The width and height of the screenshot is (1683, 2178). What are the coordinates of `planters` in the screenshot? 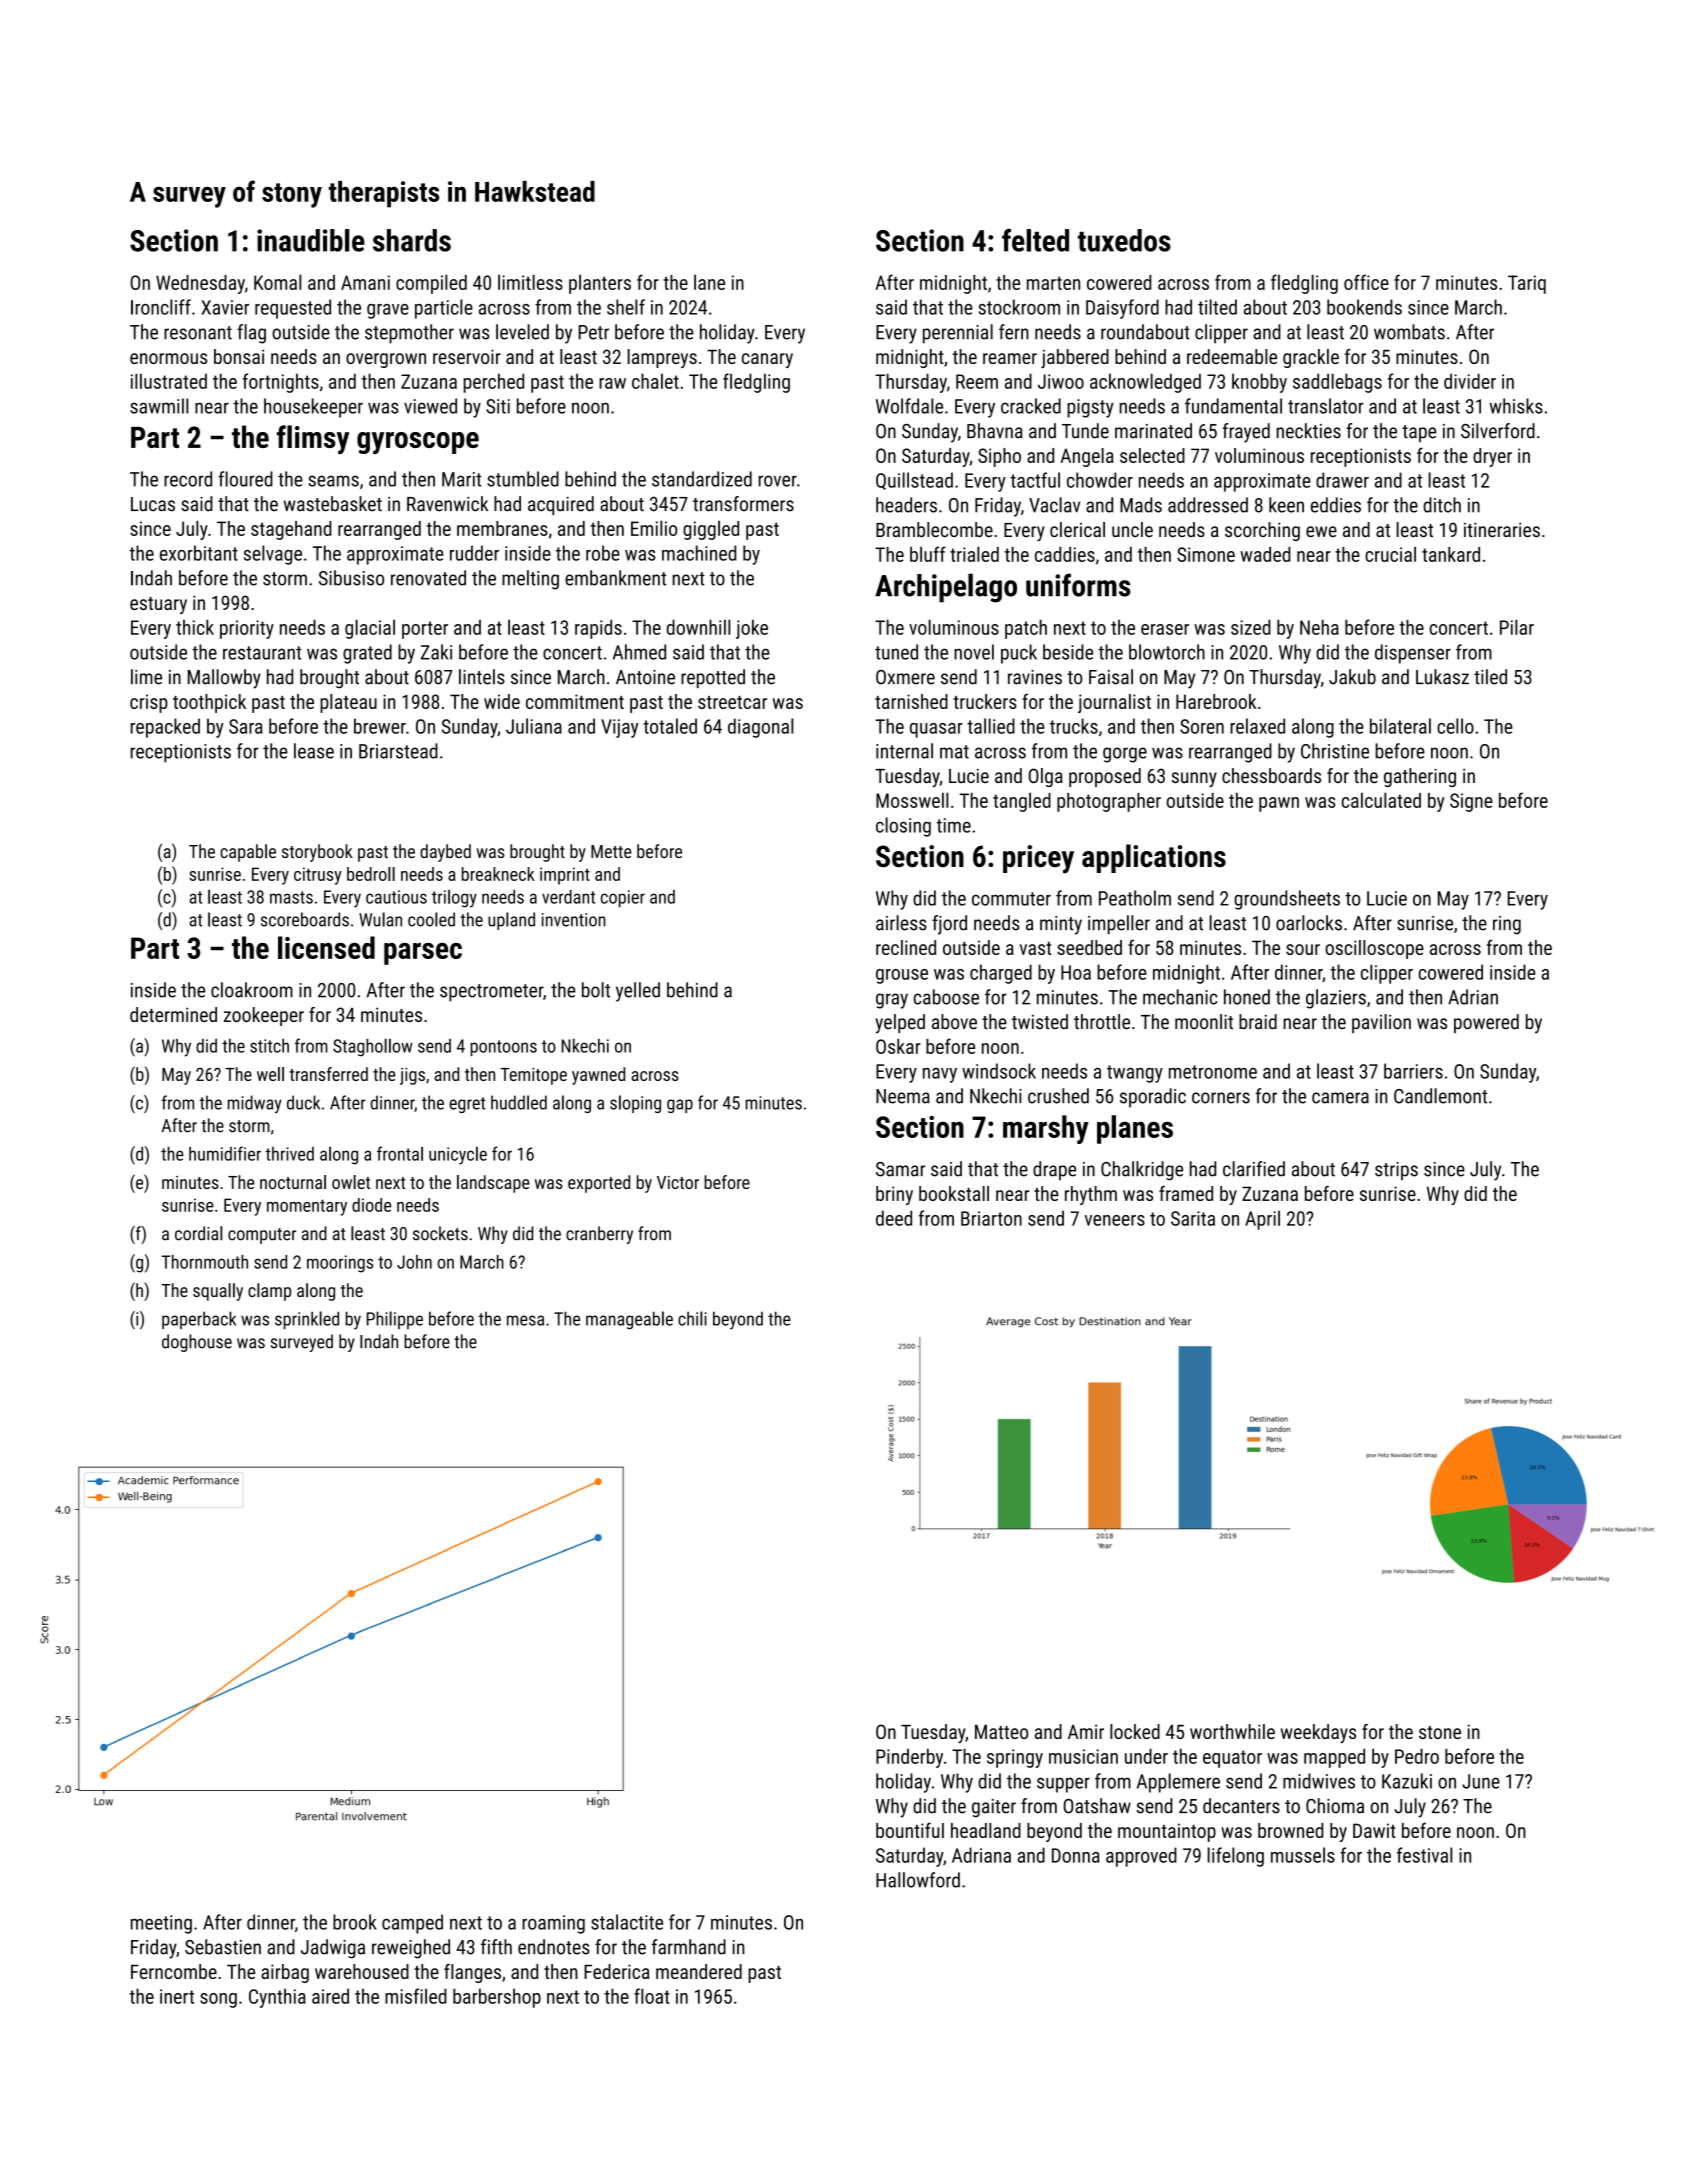 It's located at (600, 284).
